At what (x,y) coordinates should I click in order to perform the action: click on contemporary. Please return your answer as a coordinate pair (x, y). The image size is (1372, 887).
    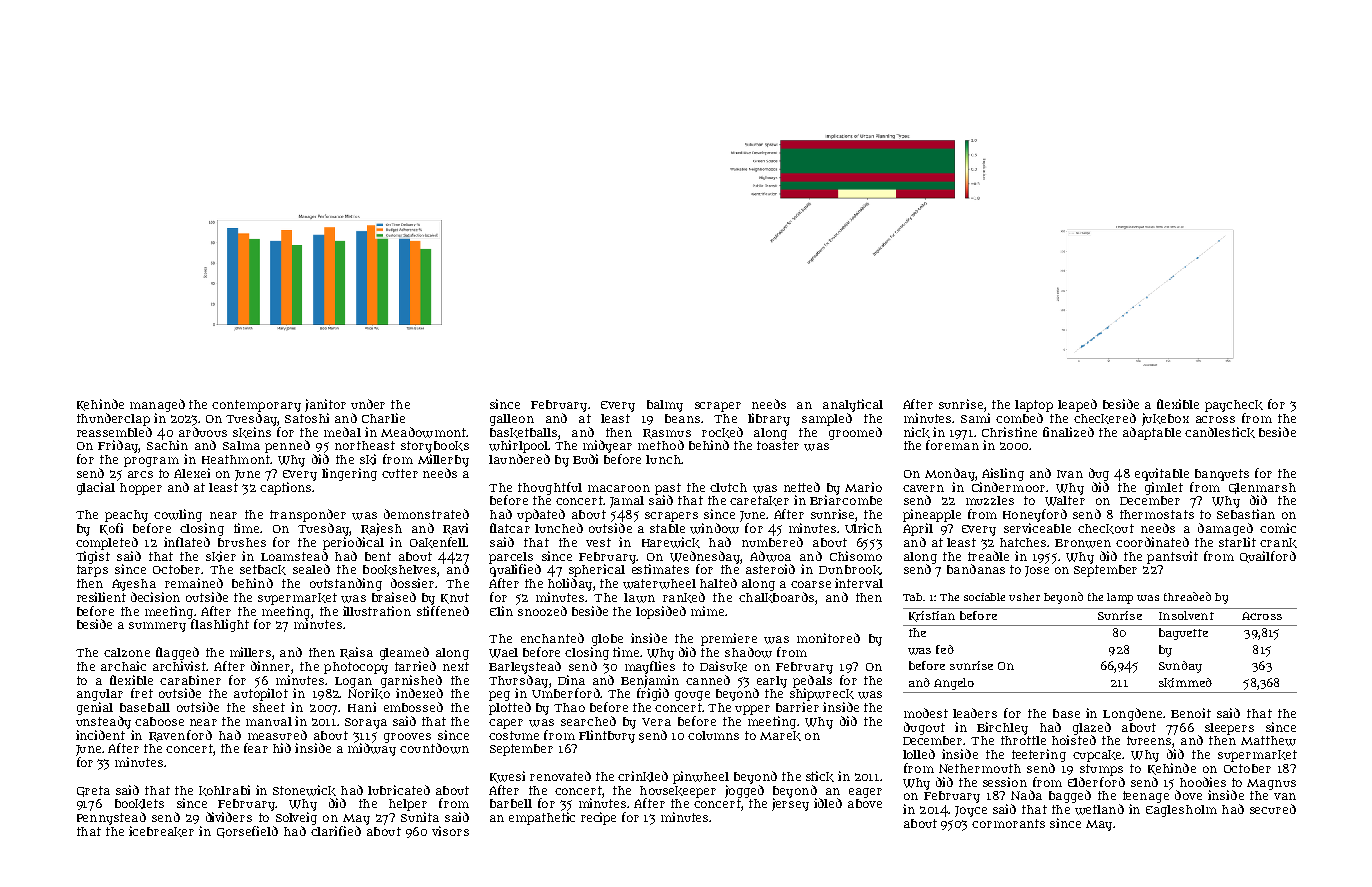
    Looking at the image, I should click on (256, 406).
